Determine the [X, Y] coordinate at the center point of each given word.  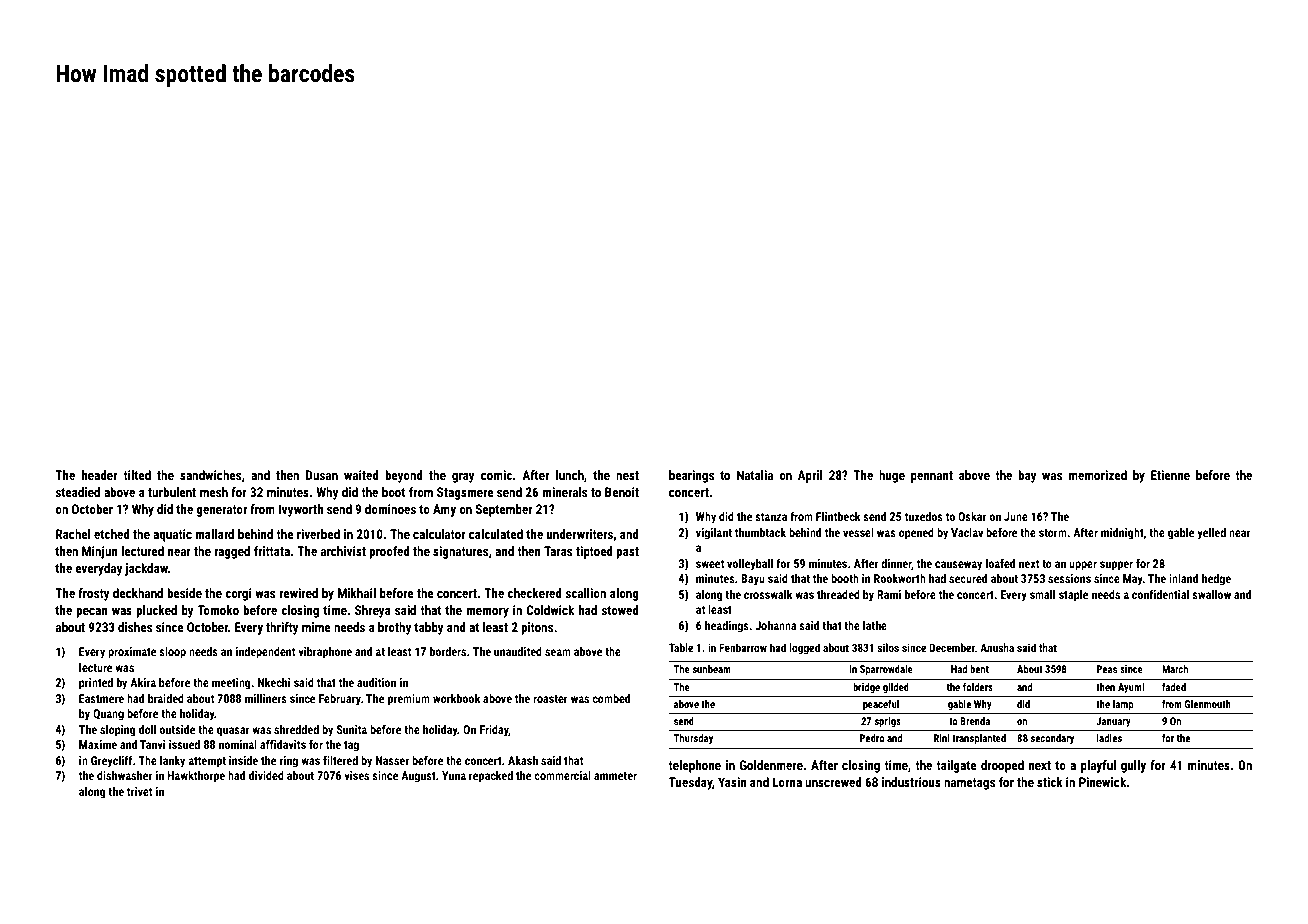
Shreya [373, 611]
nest [627, 475]
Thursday [693, 739]
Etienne [1170, 475]
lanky [172, 762]
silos [888, 647]
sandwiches [210, 475]
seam [558, 652]
